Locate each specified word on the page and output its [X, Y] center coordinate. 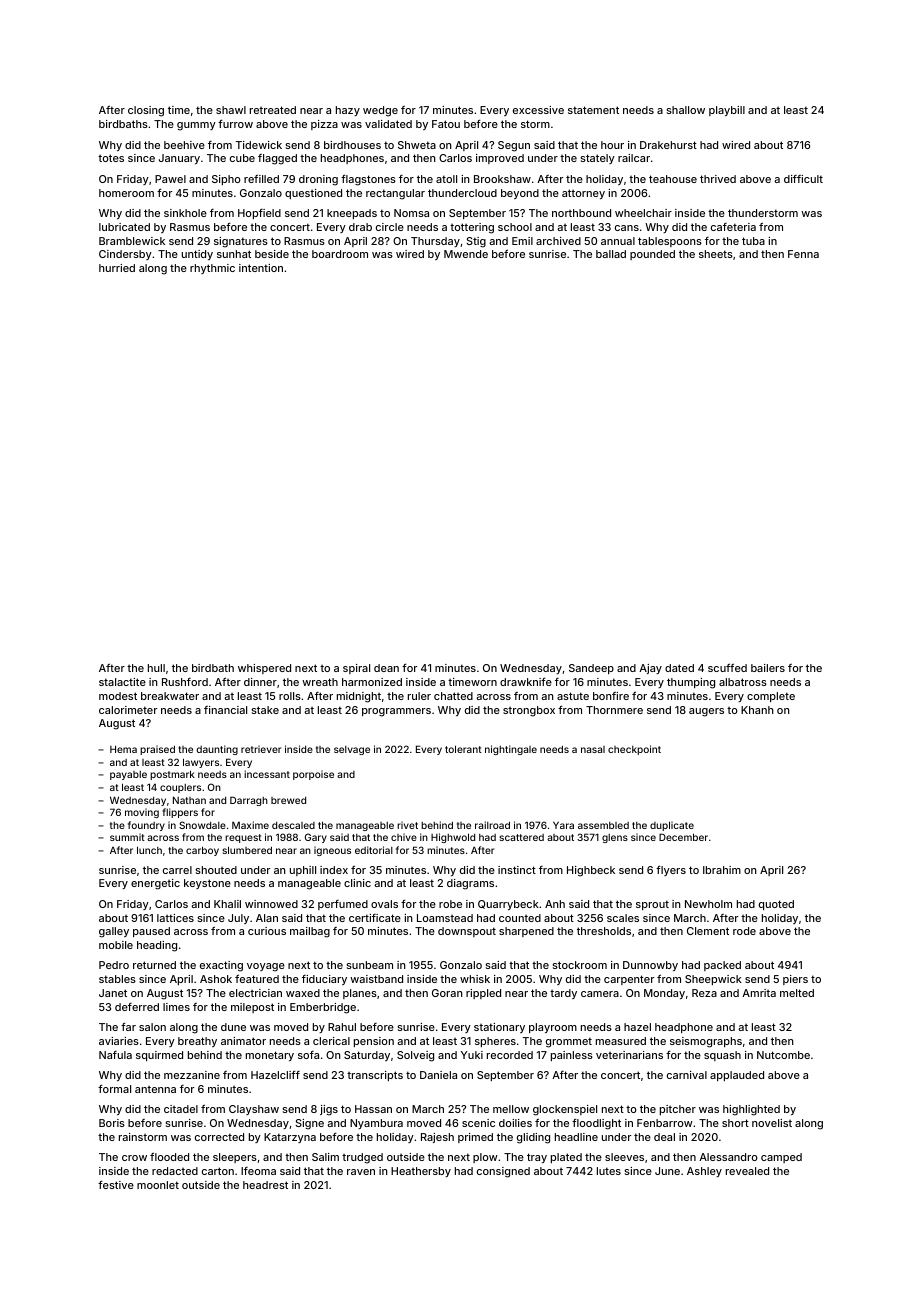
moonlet [158, 1185]
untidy [197, 255]
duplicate [672, 826]
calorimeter [128, 710]
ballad [611, 254]
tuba [753, 241]
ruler [419, 696]
